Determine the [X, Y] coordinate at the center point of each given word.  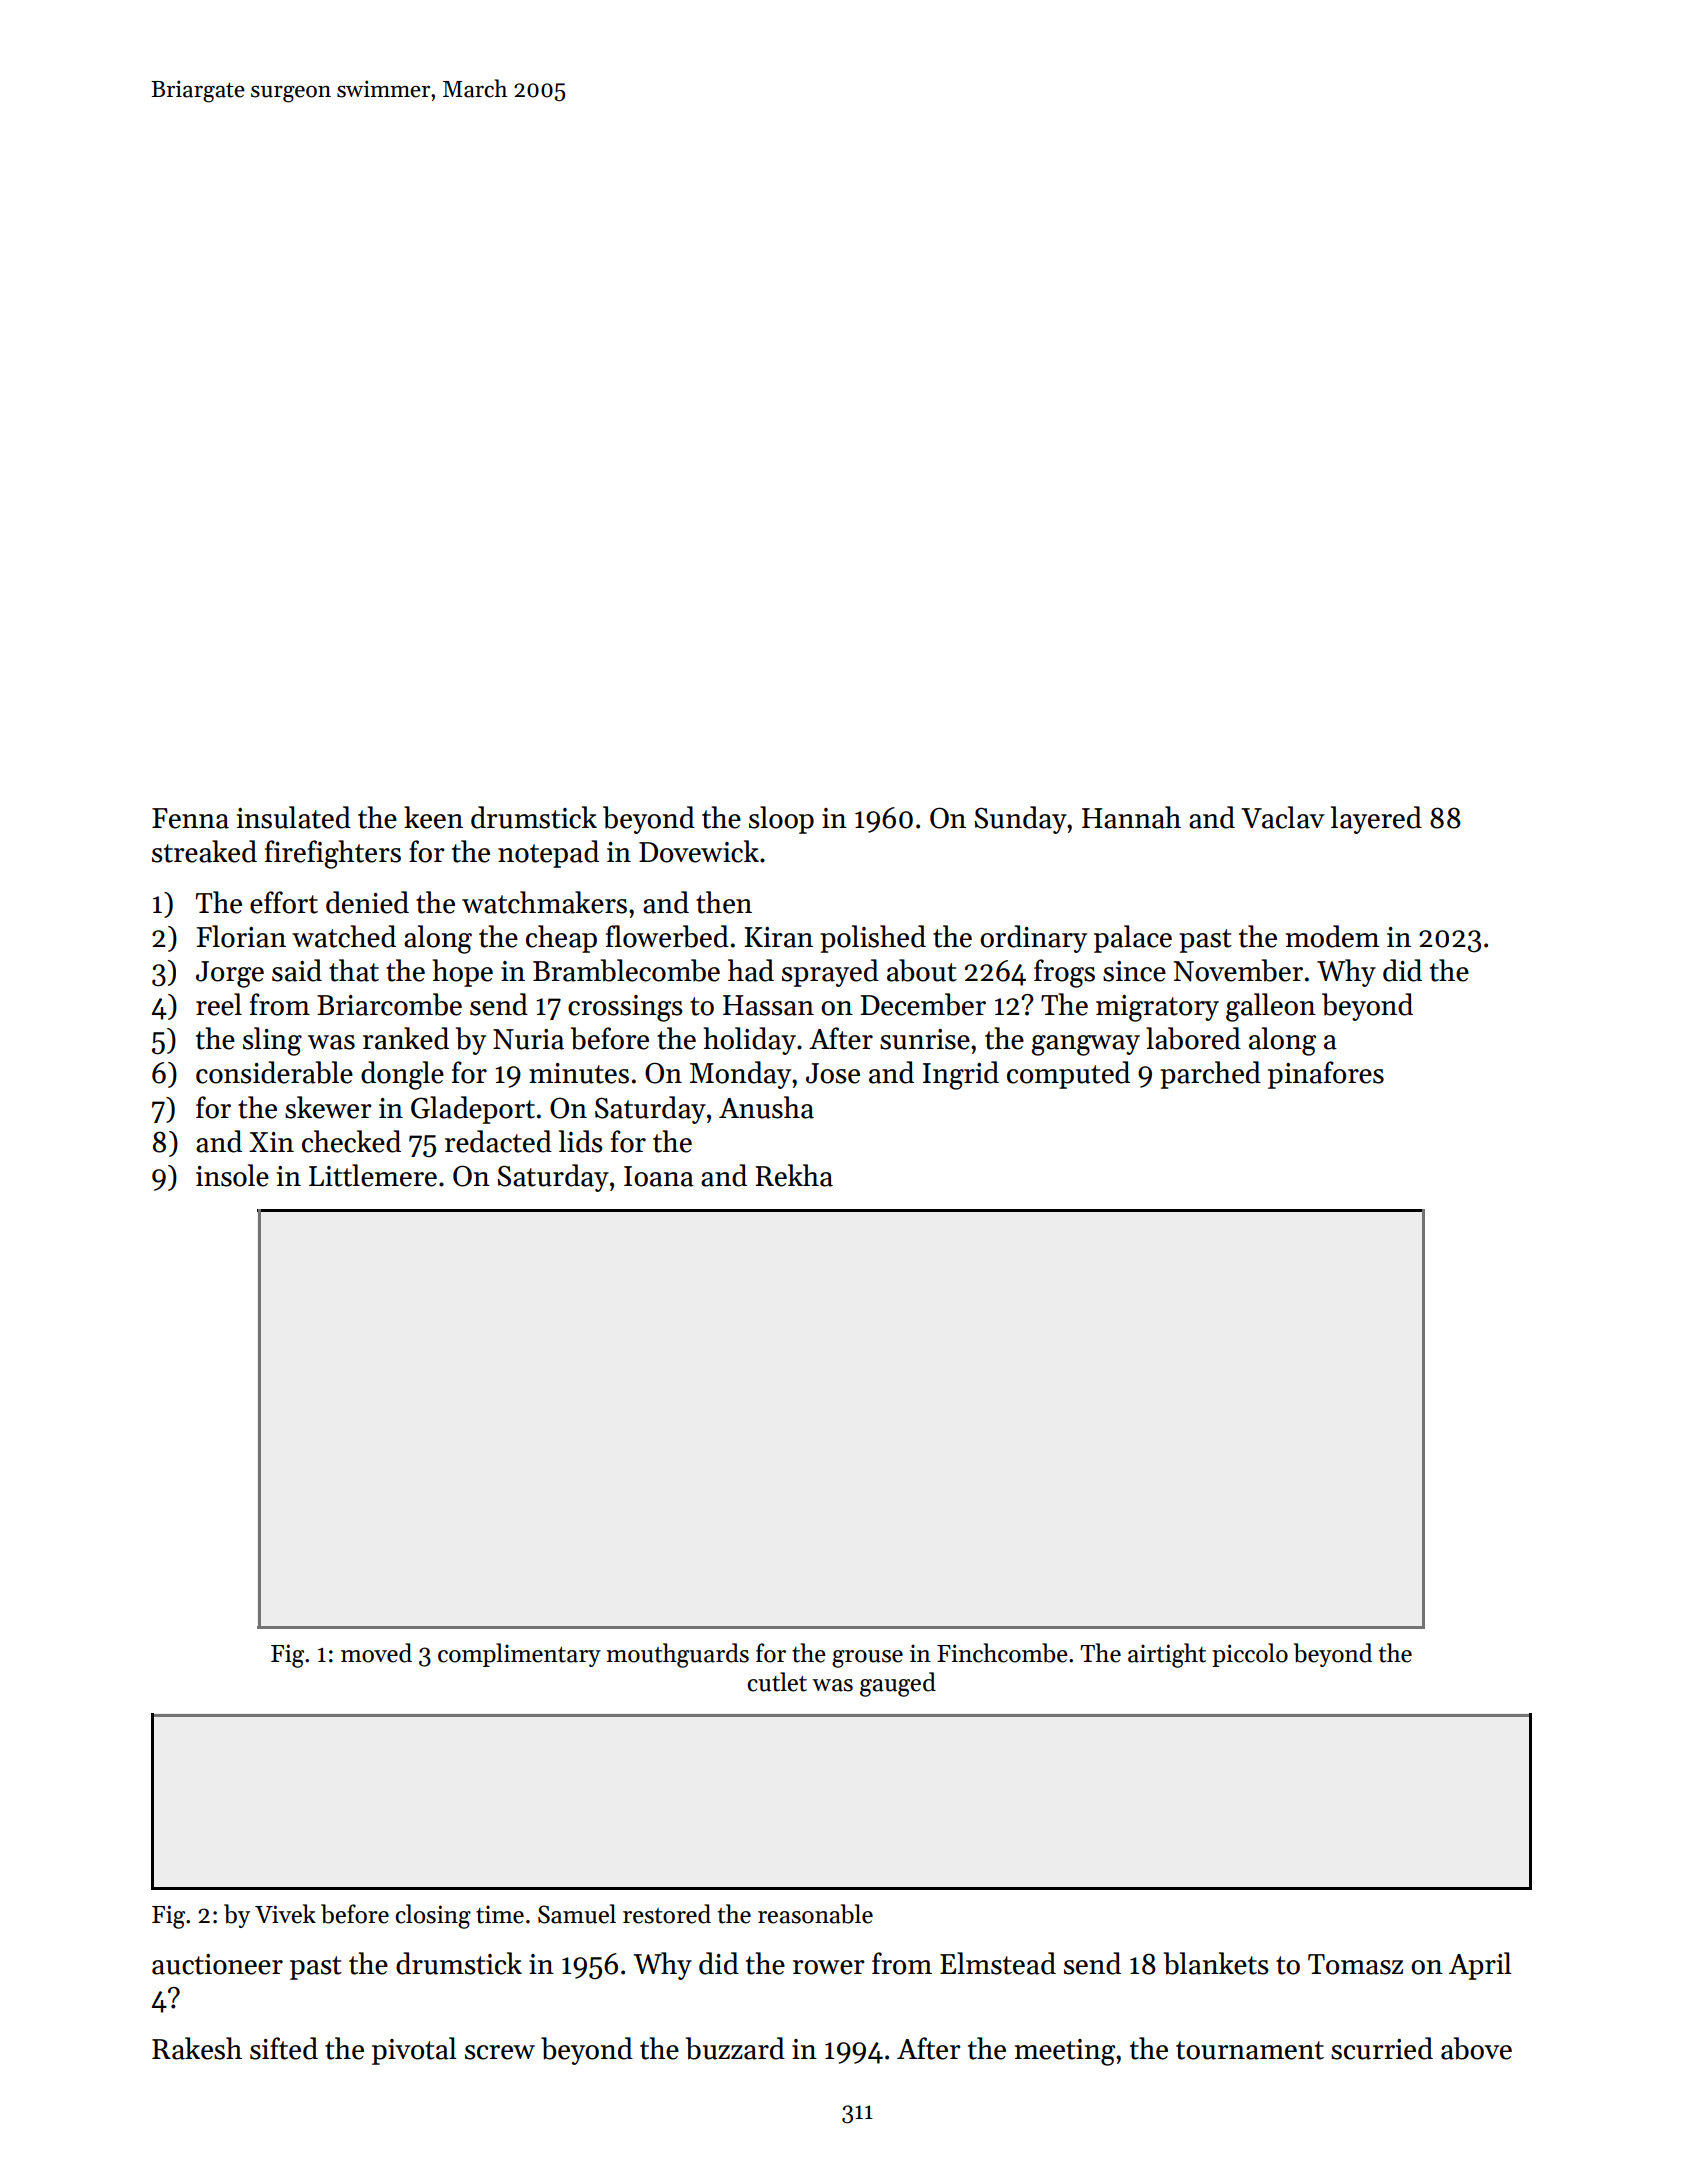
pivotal [414, 2051]
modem [1332, 936]
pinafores [1326, 1075]
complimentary [519, 1655]
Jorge [230, 974]
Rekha [794, 1175]
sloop [781, 820]
